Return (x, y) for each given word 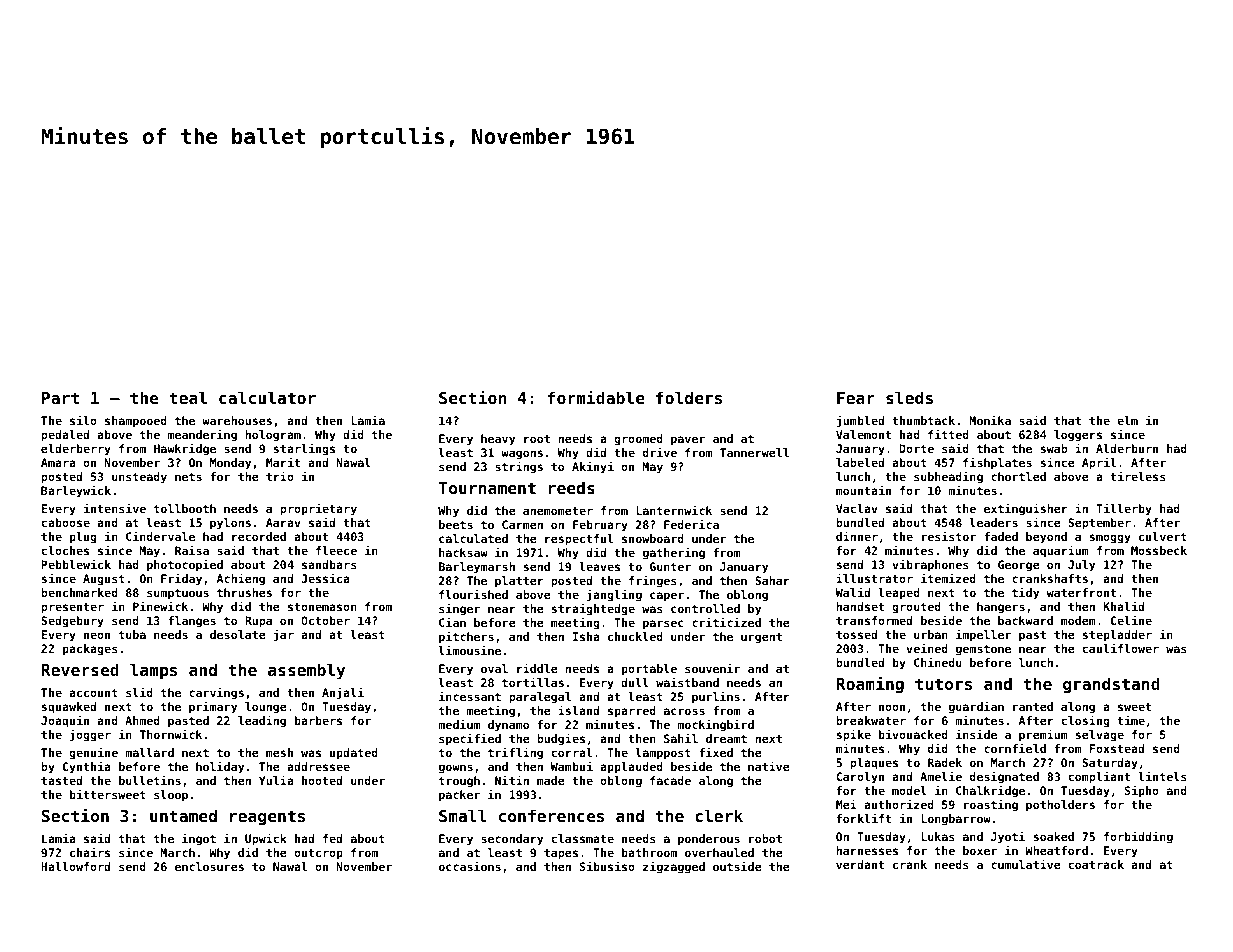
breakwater (871, 720)
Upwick (266, 839)
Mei (846, 804)
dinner (857, 536)
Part (60, 398)
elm (1127, 420)
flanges (192, 622)
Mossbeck (1159, 550)
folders (689, 397)
